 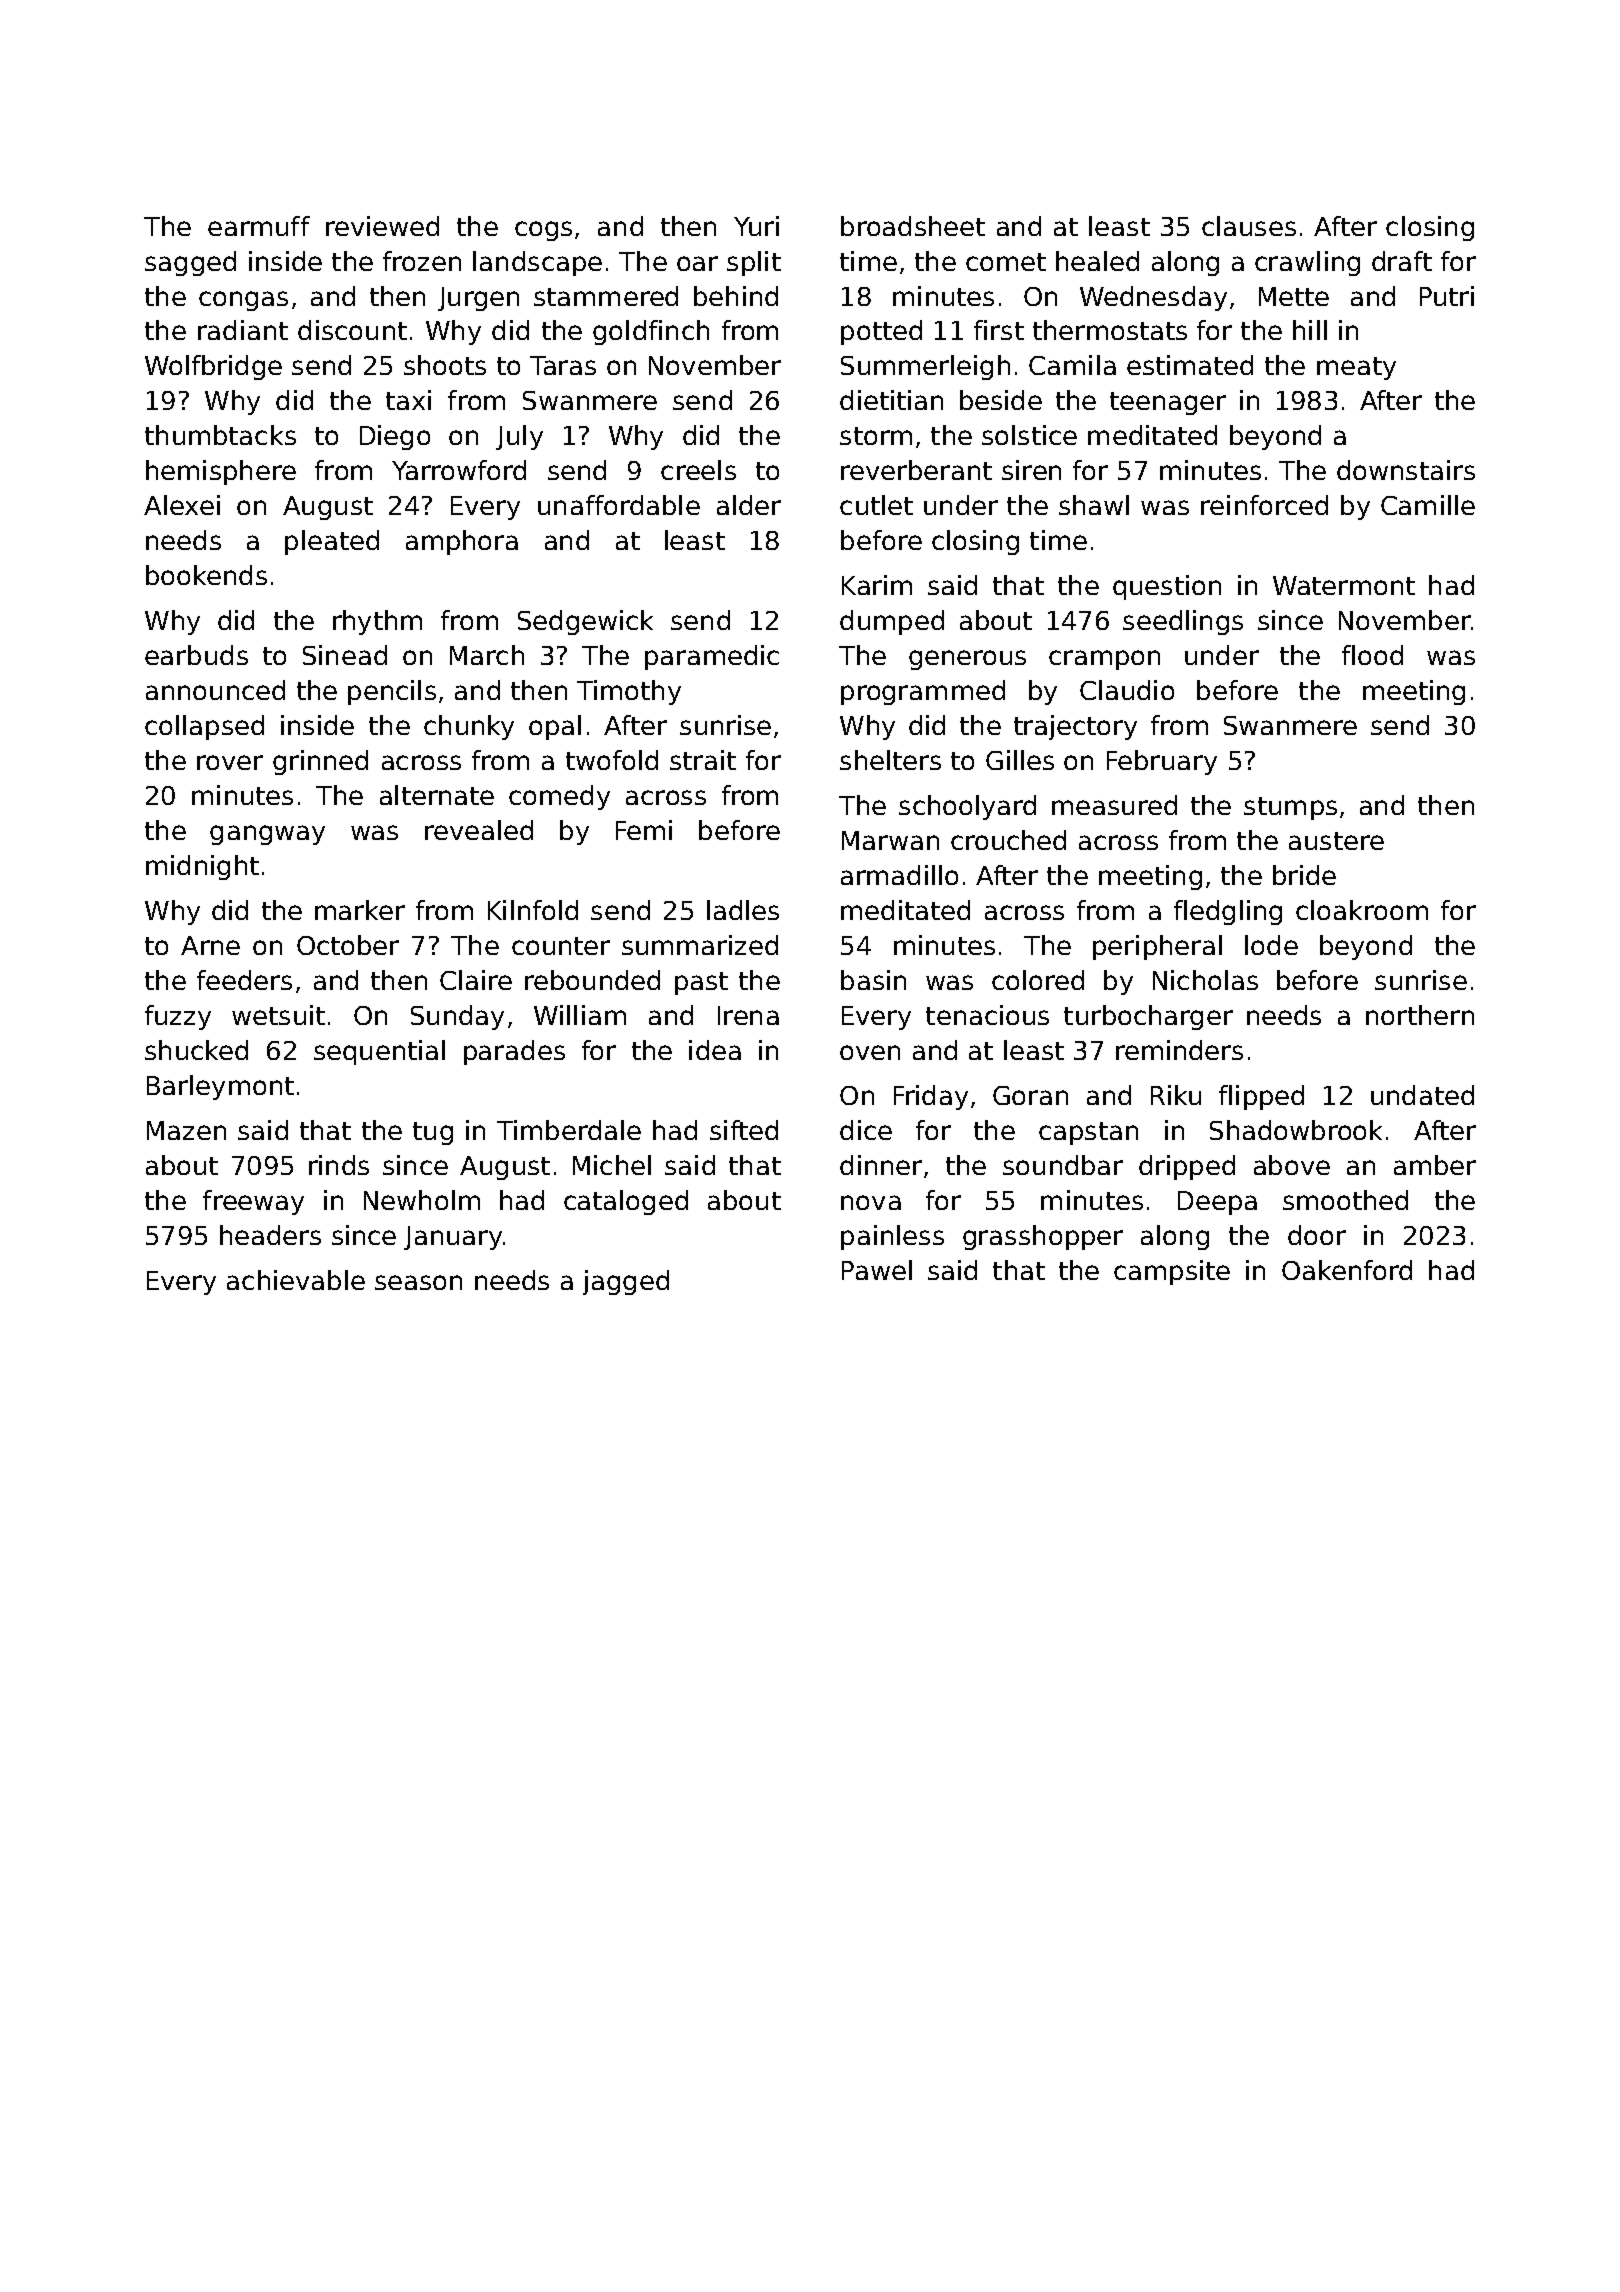 What do you see at coordinates (190, 263) in the document?
I see `sagged` at bounding box center [190, 263].
